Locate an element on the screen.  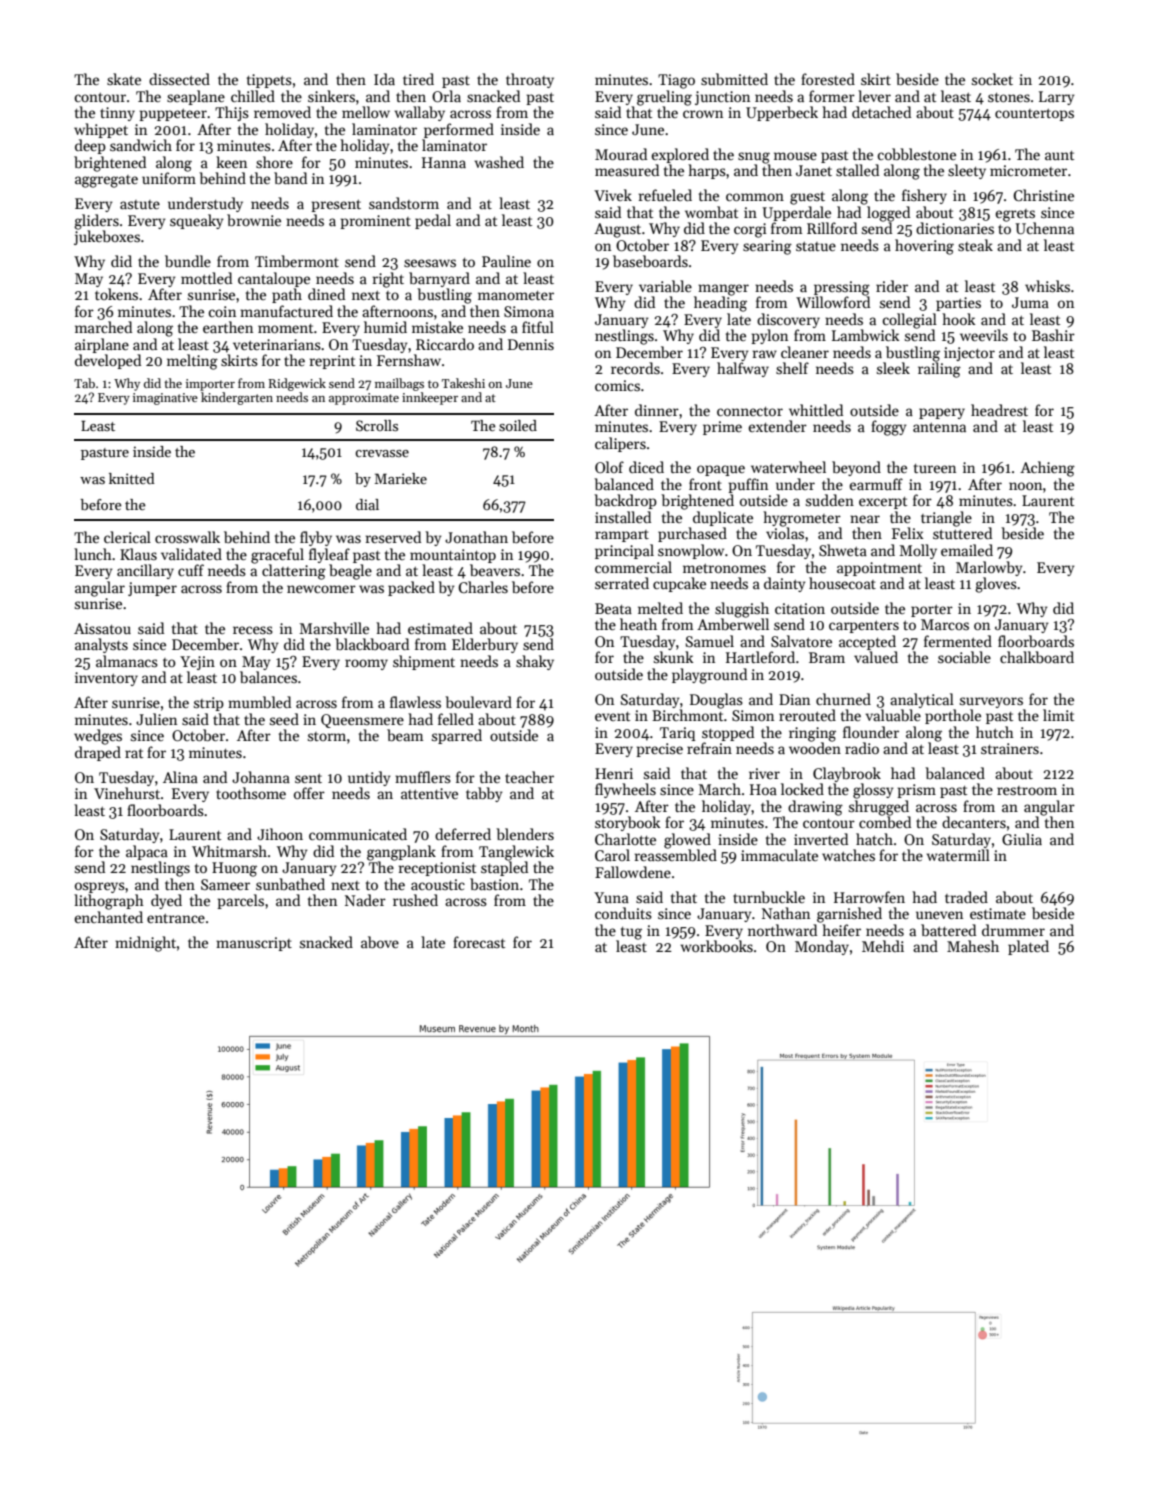
tinny is located at coordinates (117, 114).
